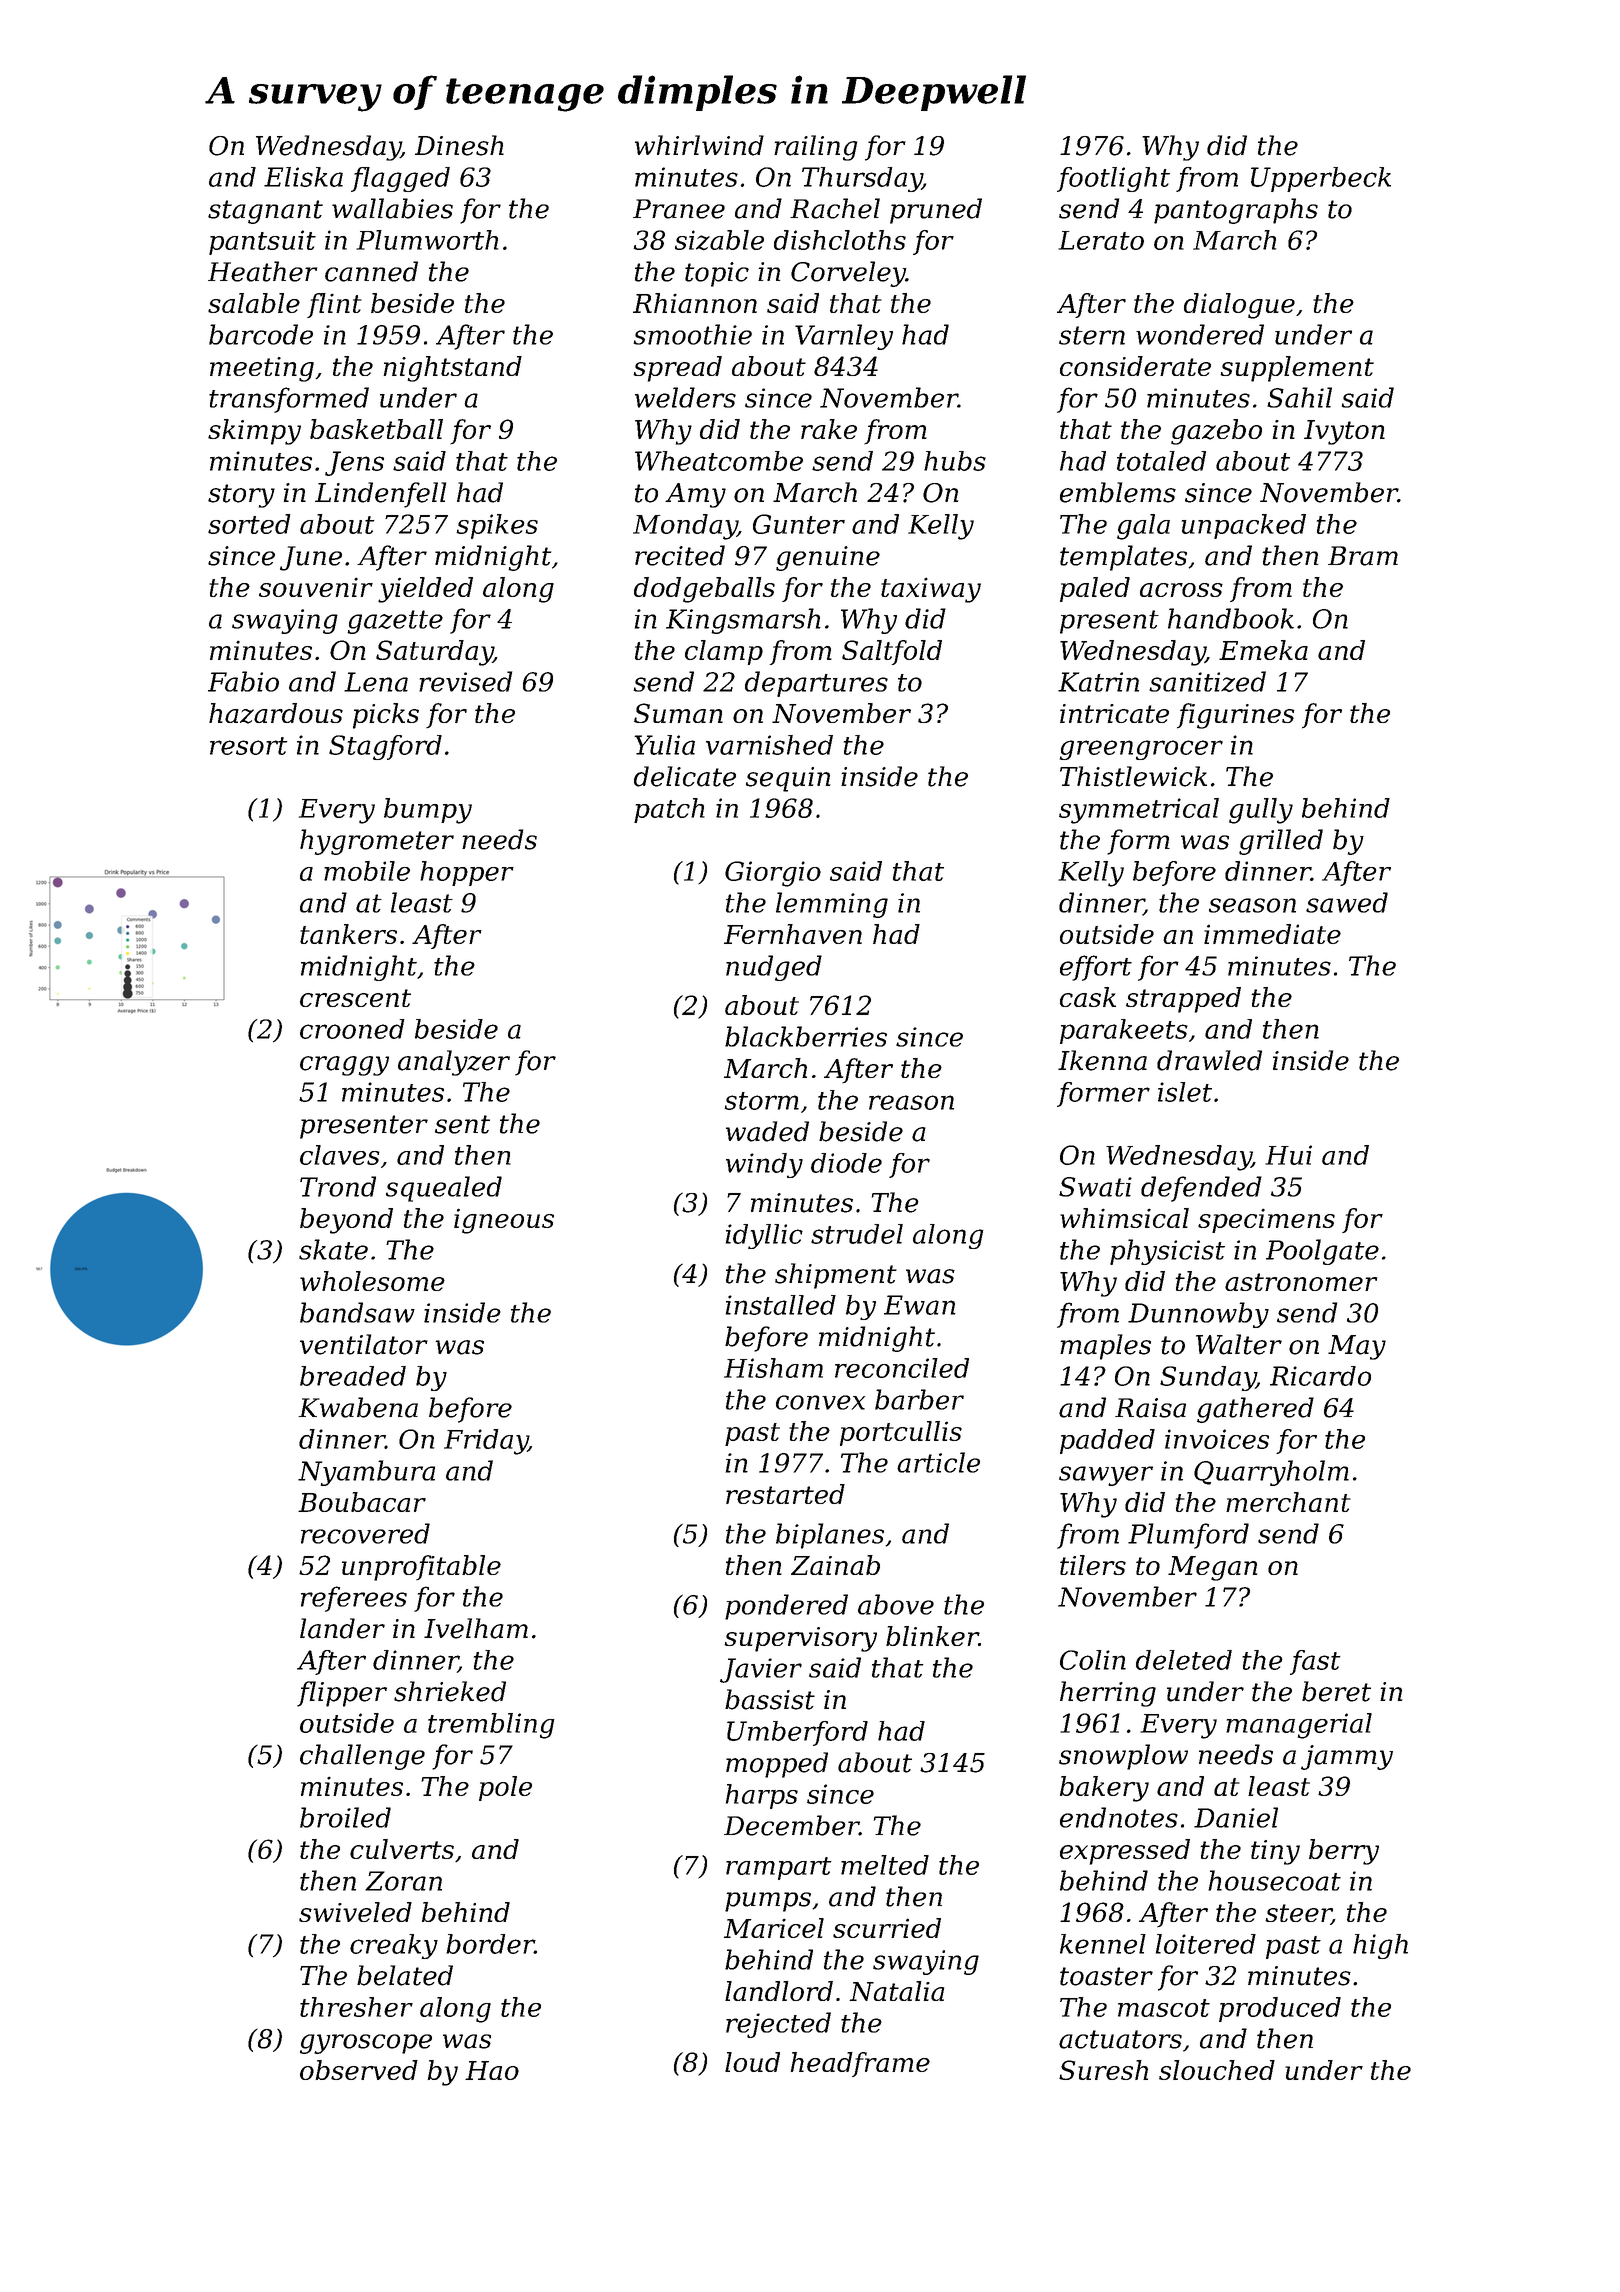 The height and width of the screenshot is (2292, 1620). I want to click on Upperbeck, so click(1321, 179).
